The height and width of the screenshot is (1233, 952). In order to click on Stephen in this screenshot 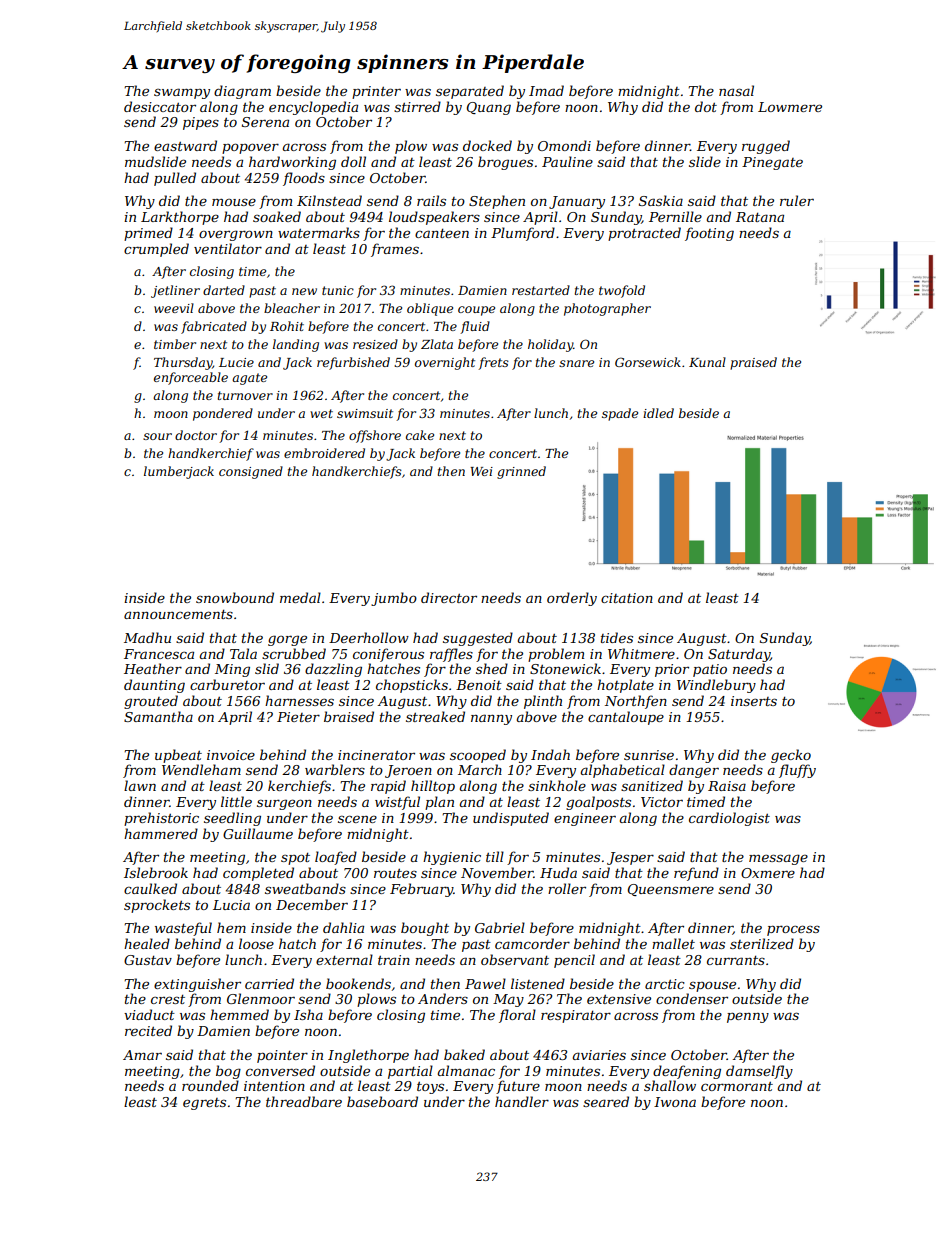, I will do `click(497, 202)`.
